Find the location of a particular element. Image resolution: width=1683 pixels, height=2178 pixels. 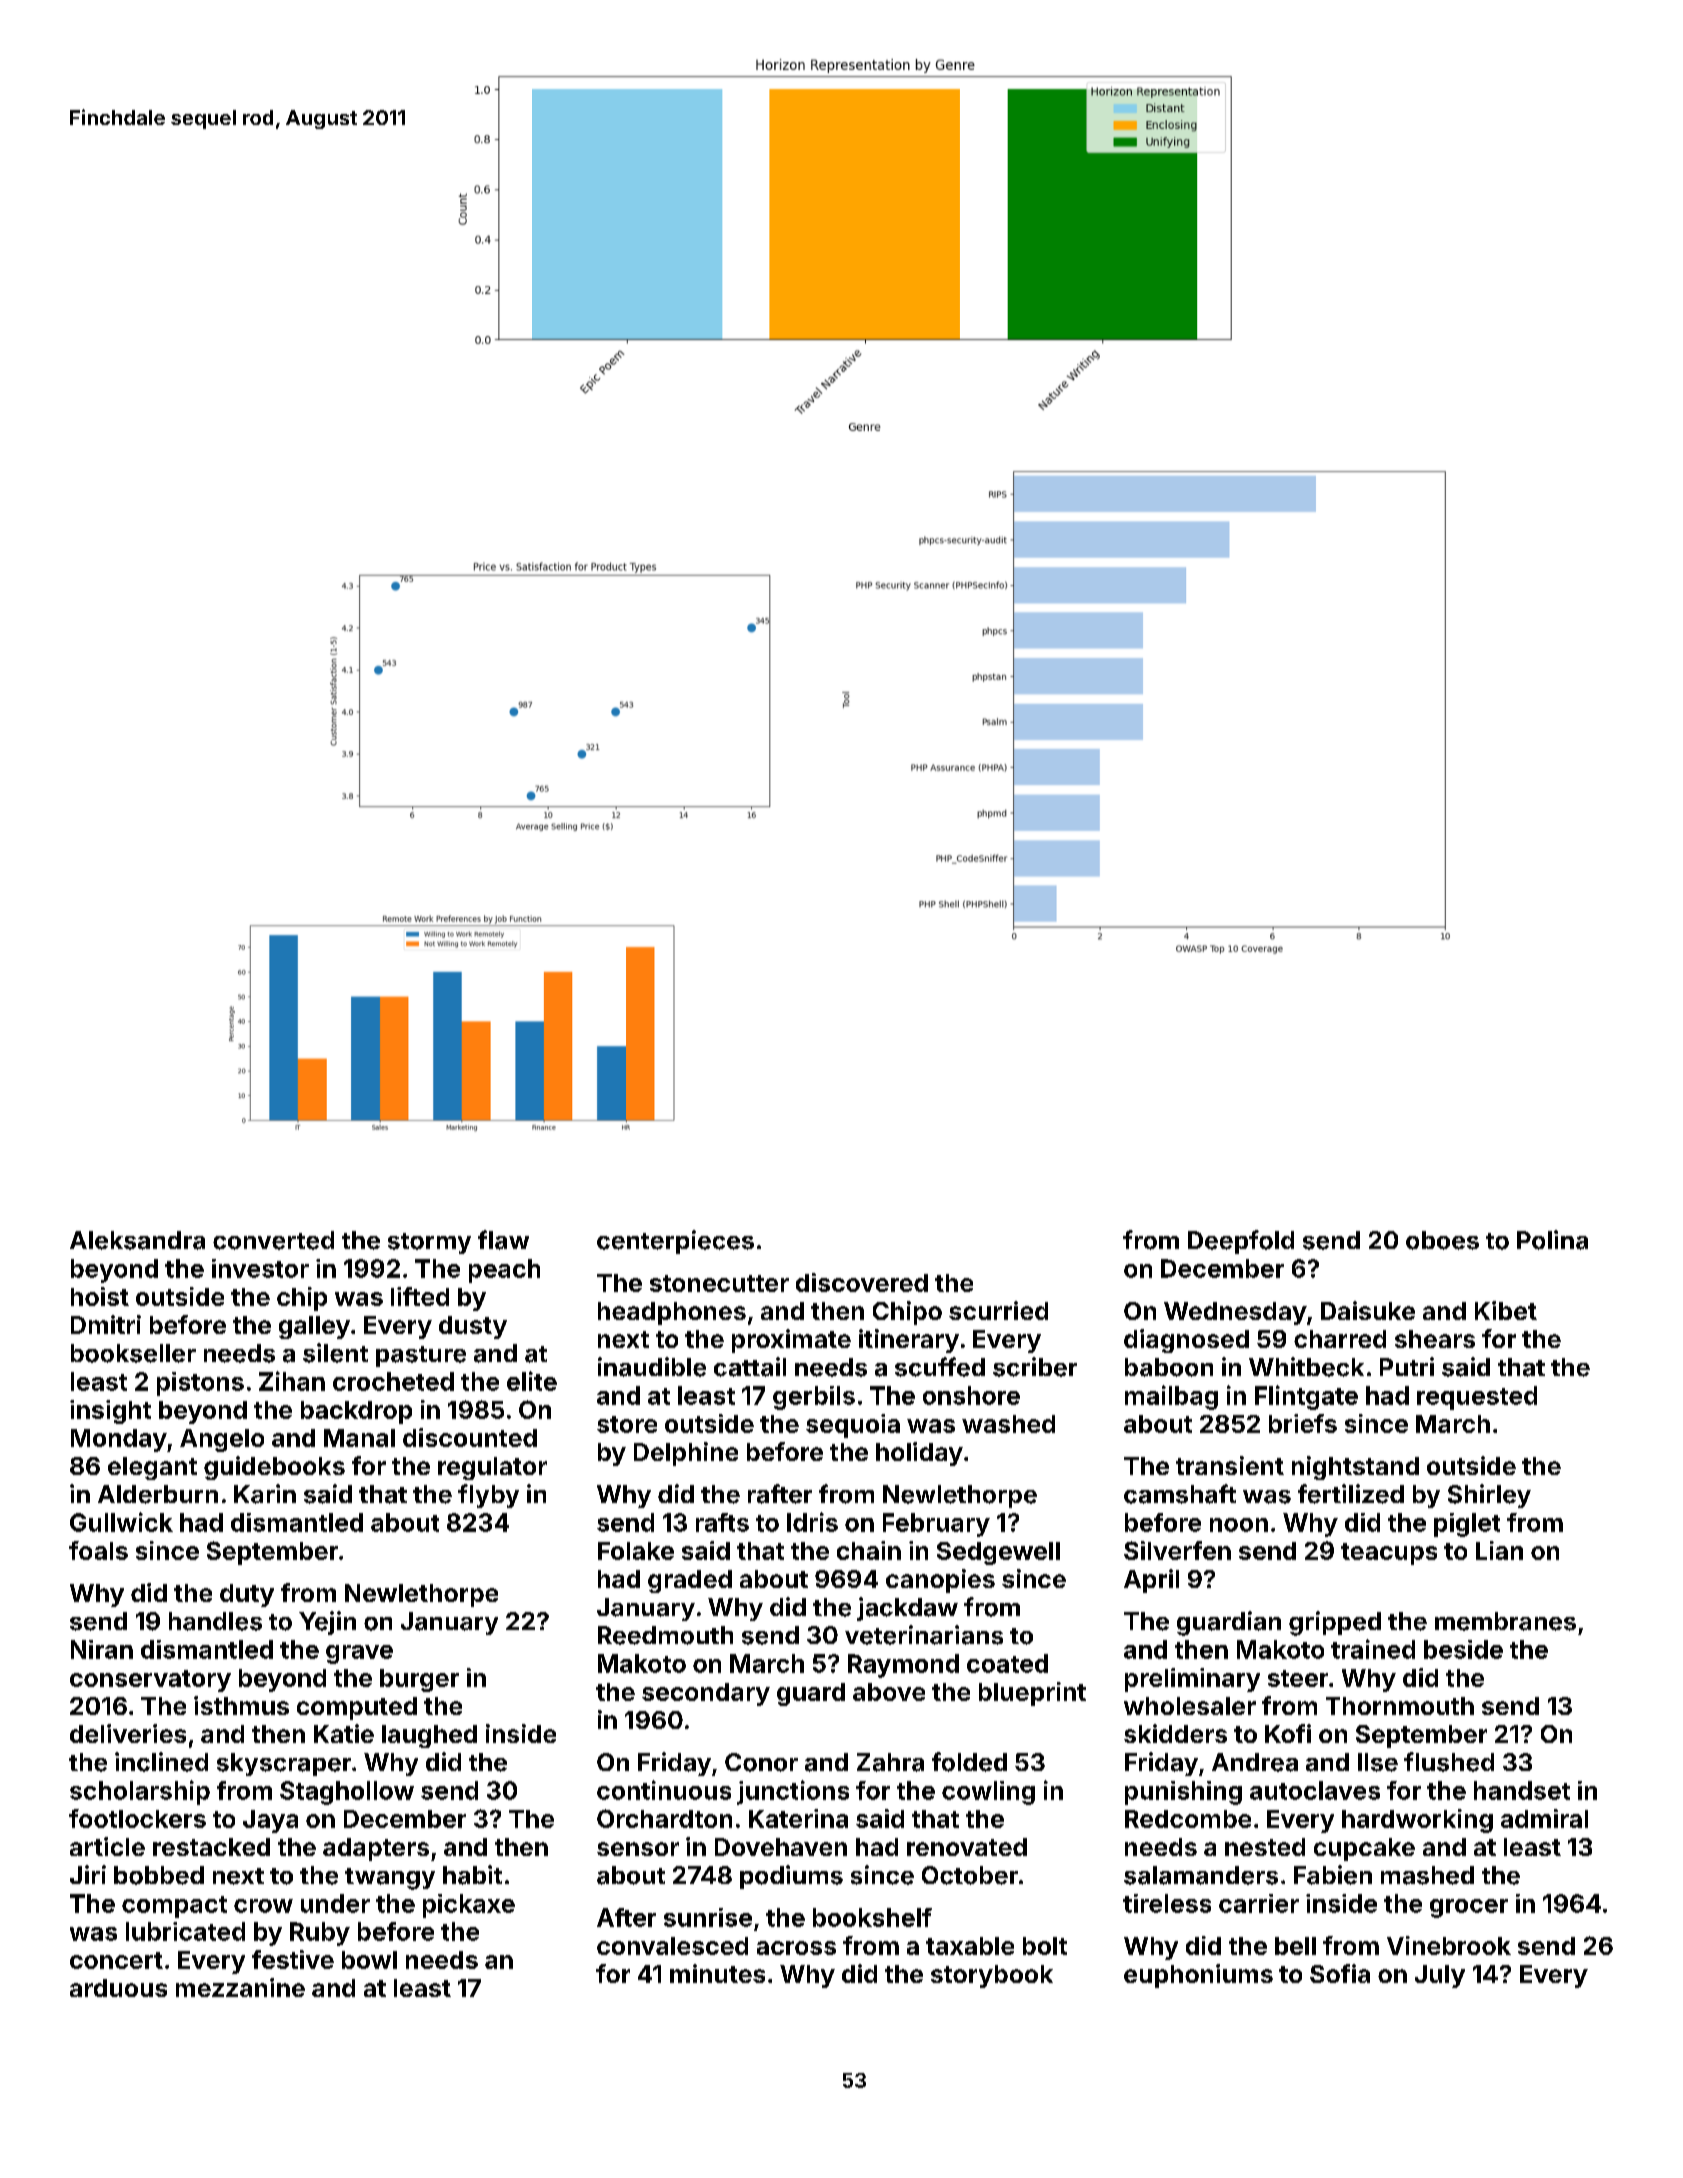

Polina is located at coordinates (1552, 1240).
